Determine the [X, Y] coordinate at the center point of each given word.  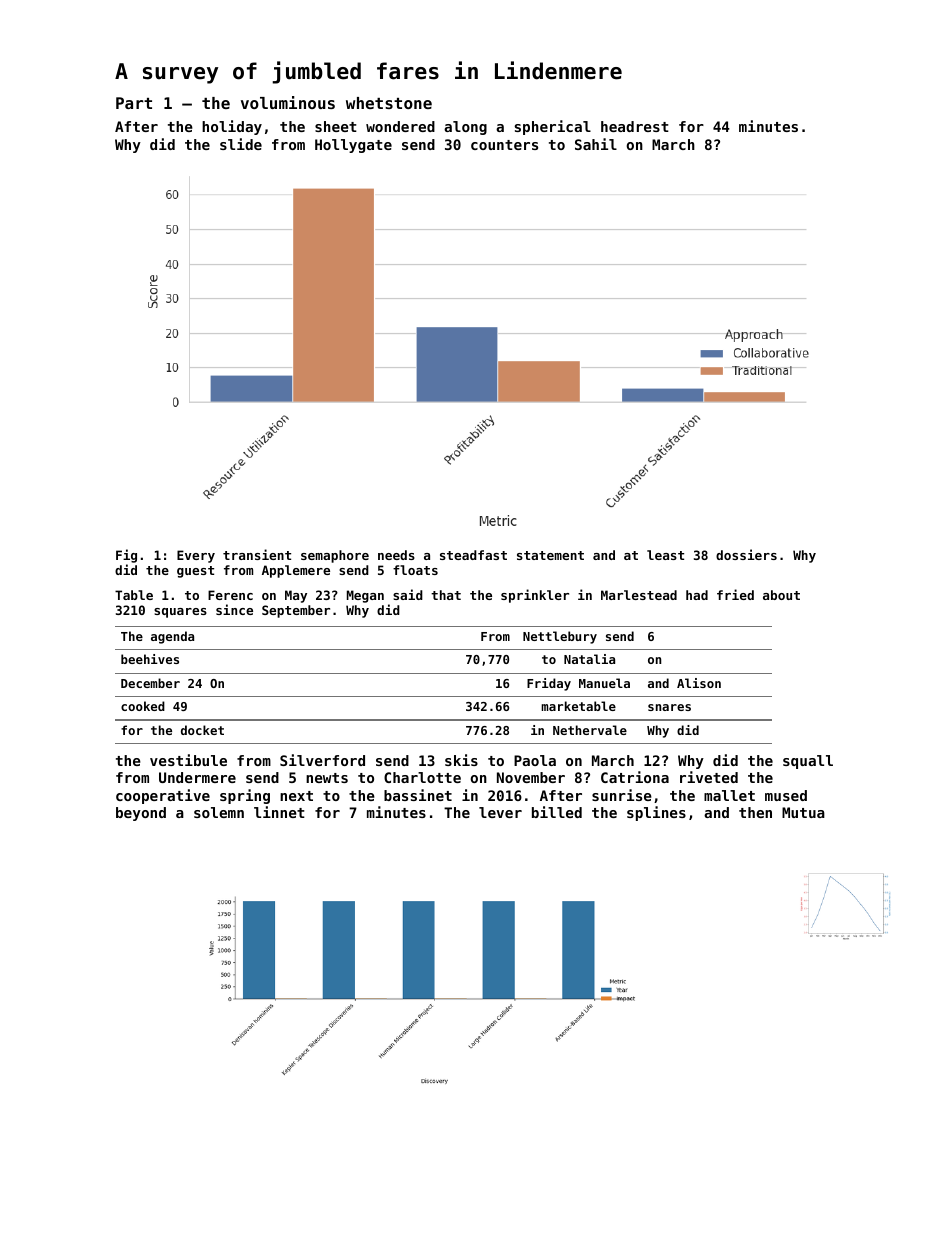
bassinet [418, 795]
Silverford [322, 760]
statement [550, 555]
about [781, 595]
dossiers [746, 554]
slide [241, 144]
